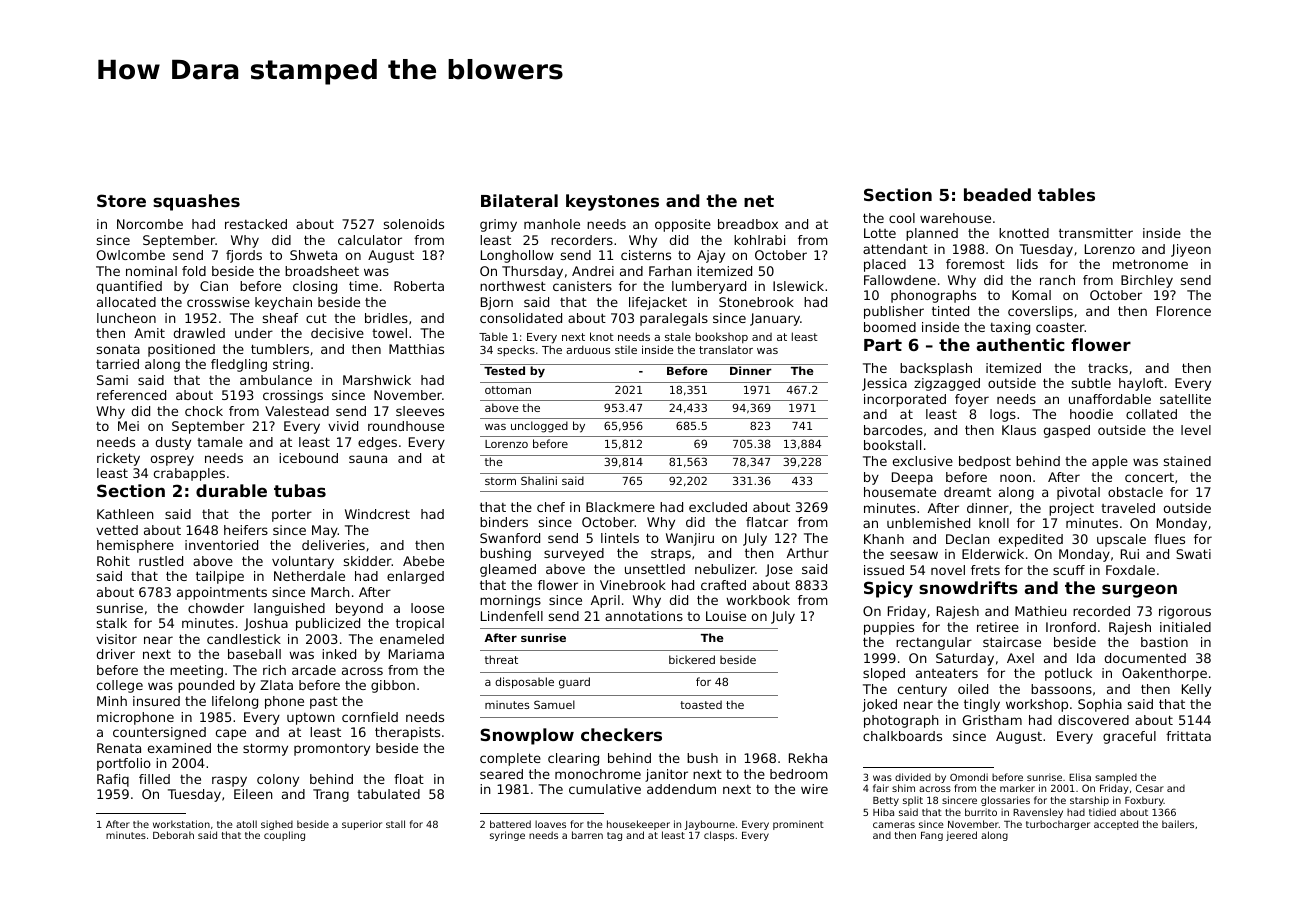  Describe the element at coordinates (997, 194) in the image. I see `beaded` at that location.
